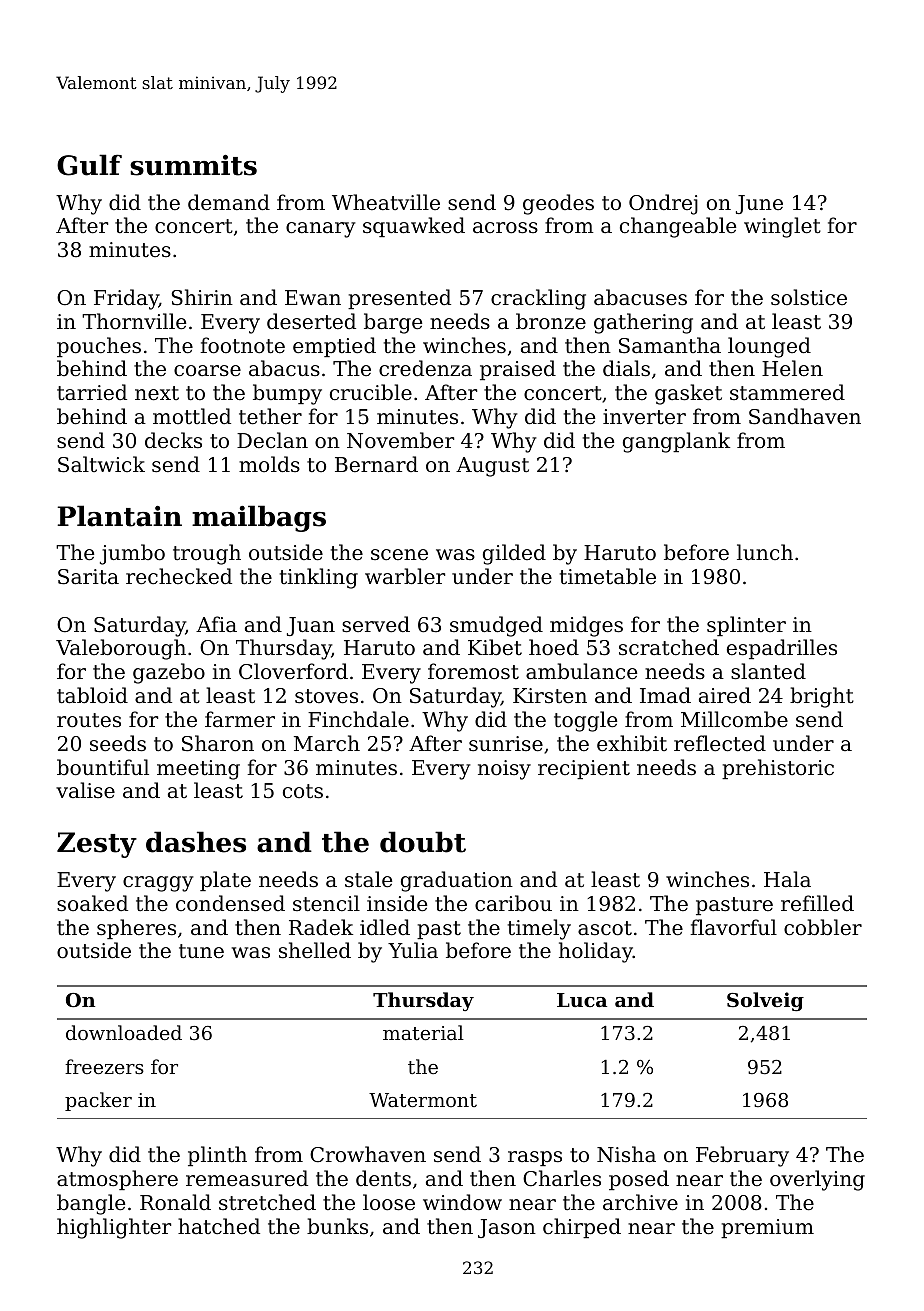  What do you see at coordinates (746, 626) in the document?
I see `splinter` at bounding box center [746, 626].
